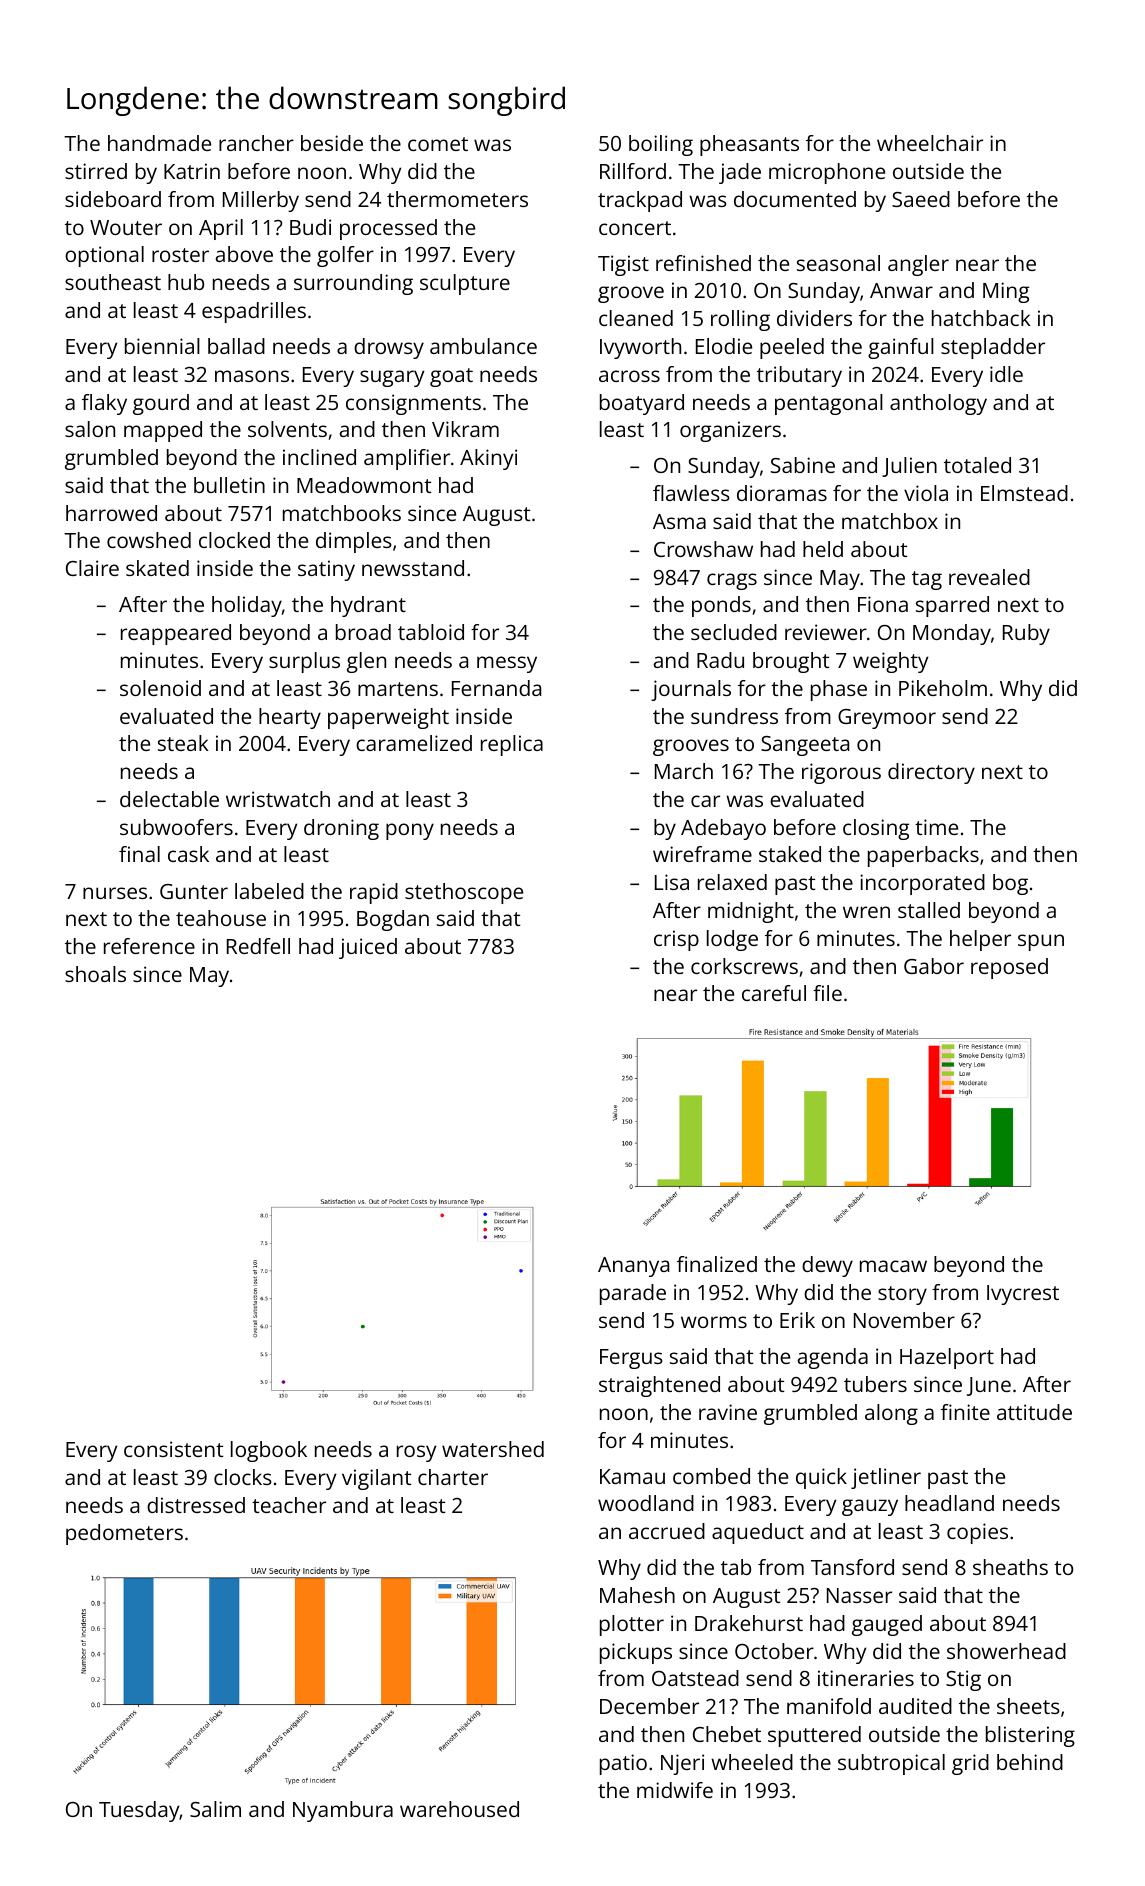 The height and width of the screenshot is (1886, 1145). What do you see at coordinates (981, 318) in the screenshot?
I see `hatchback` at bounding box center [981, 318].
